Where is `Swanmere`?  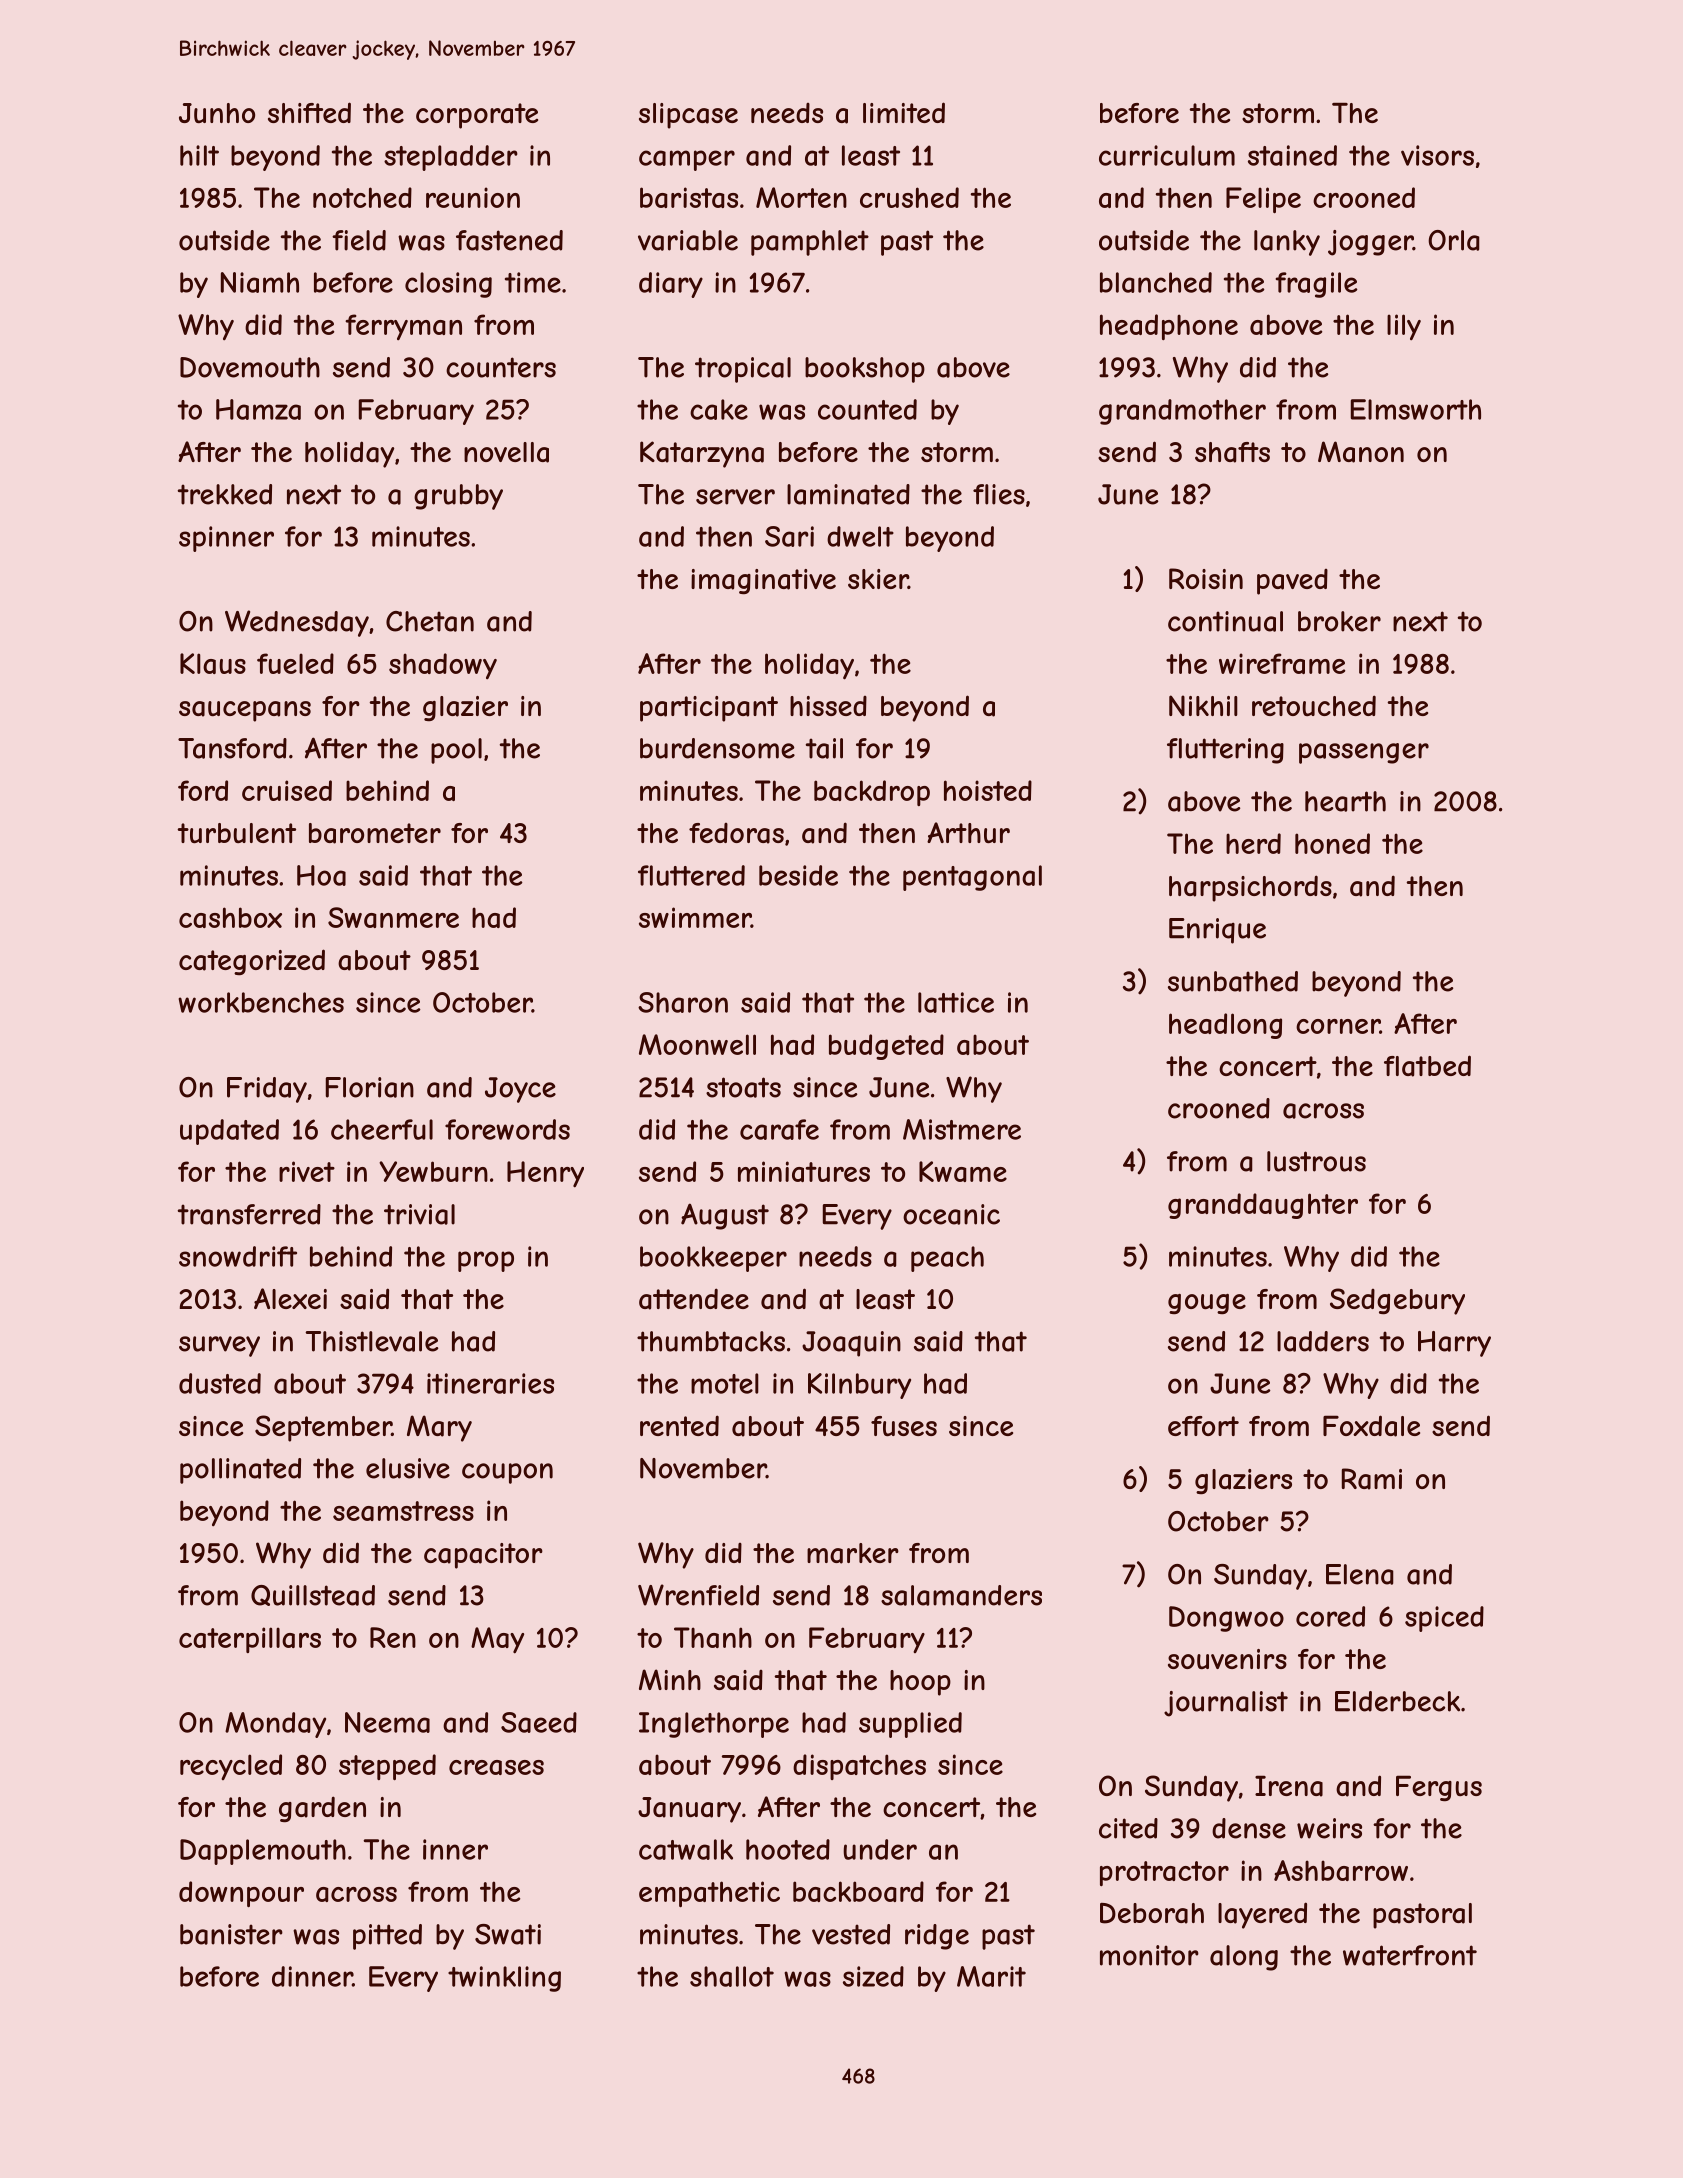 Swanmere is located at coordinates (393, 917).
